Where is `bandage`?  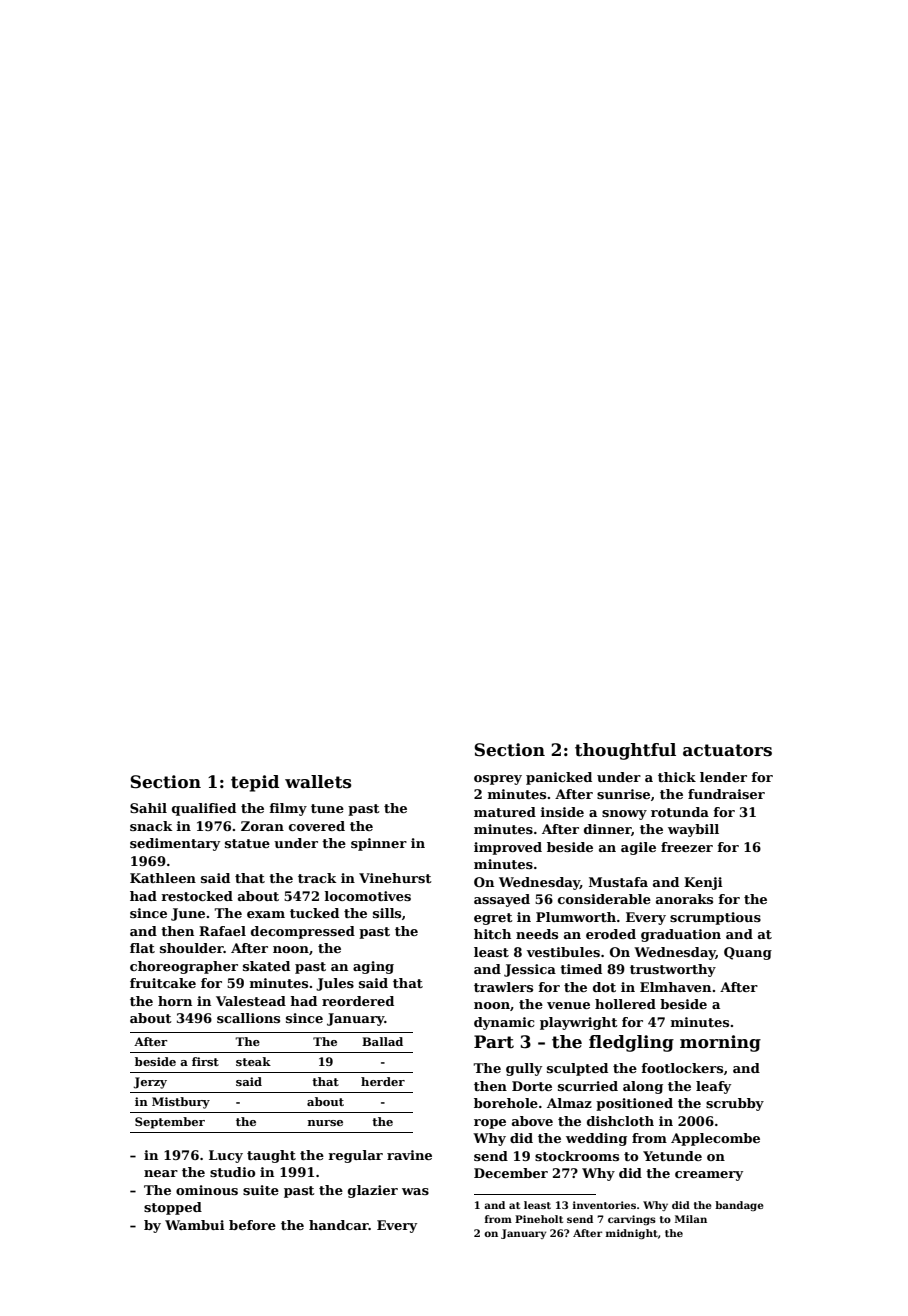
bandage is located at coordinates (739, 1206).
